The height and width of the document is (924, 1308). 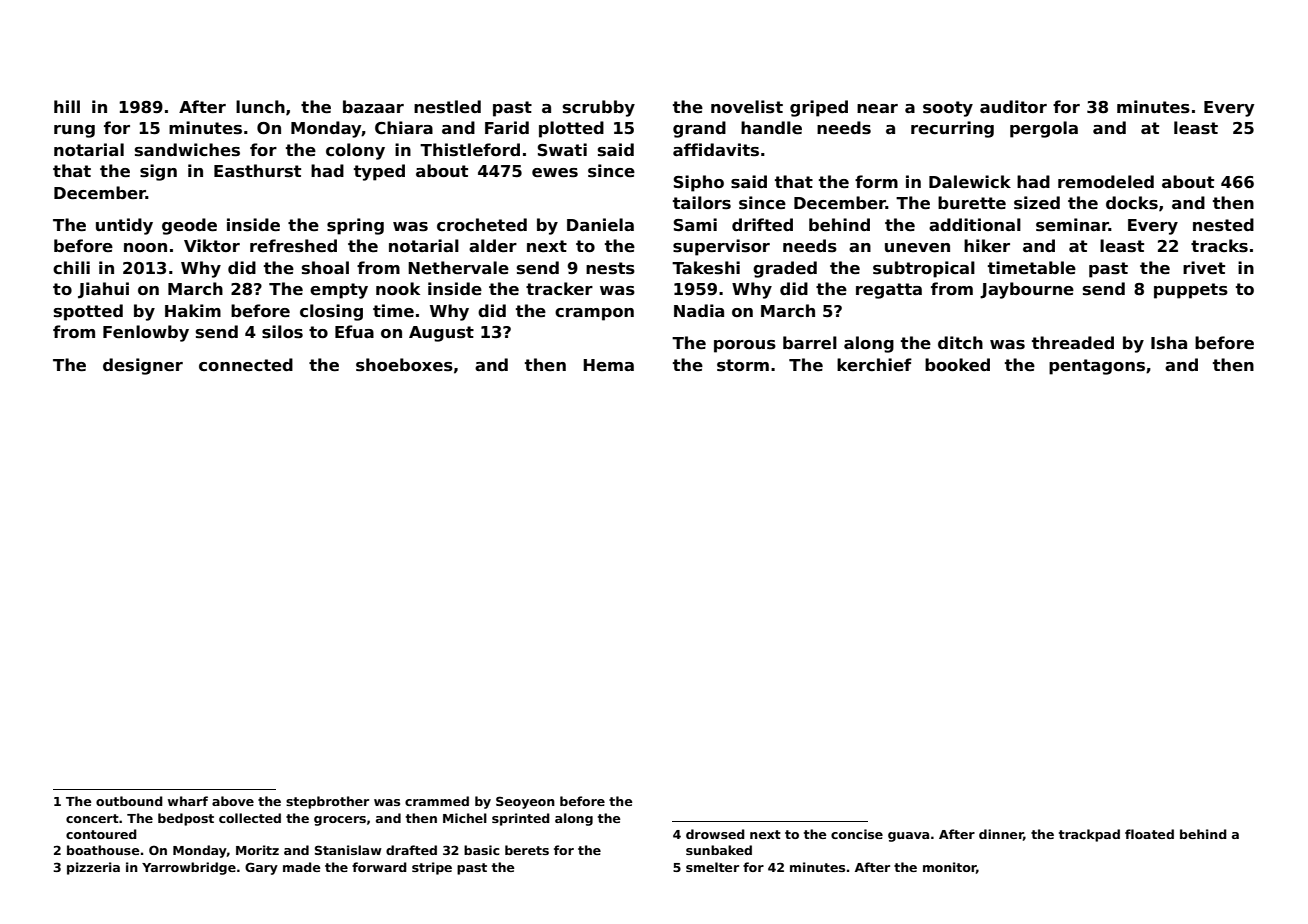 I want to click on Seoyeon, so click(x=525, y=802).
